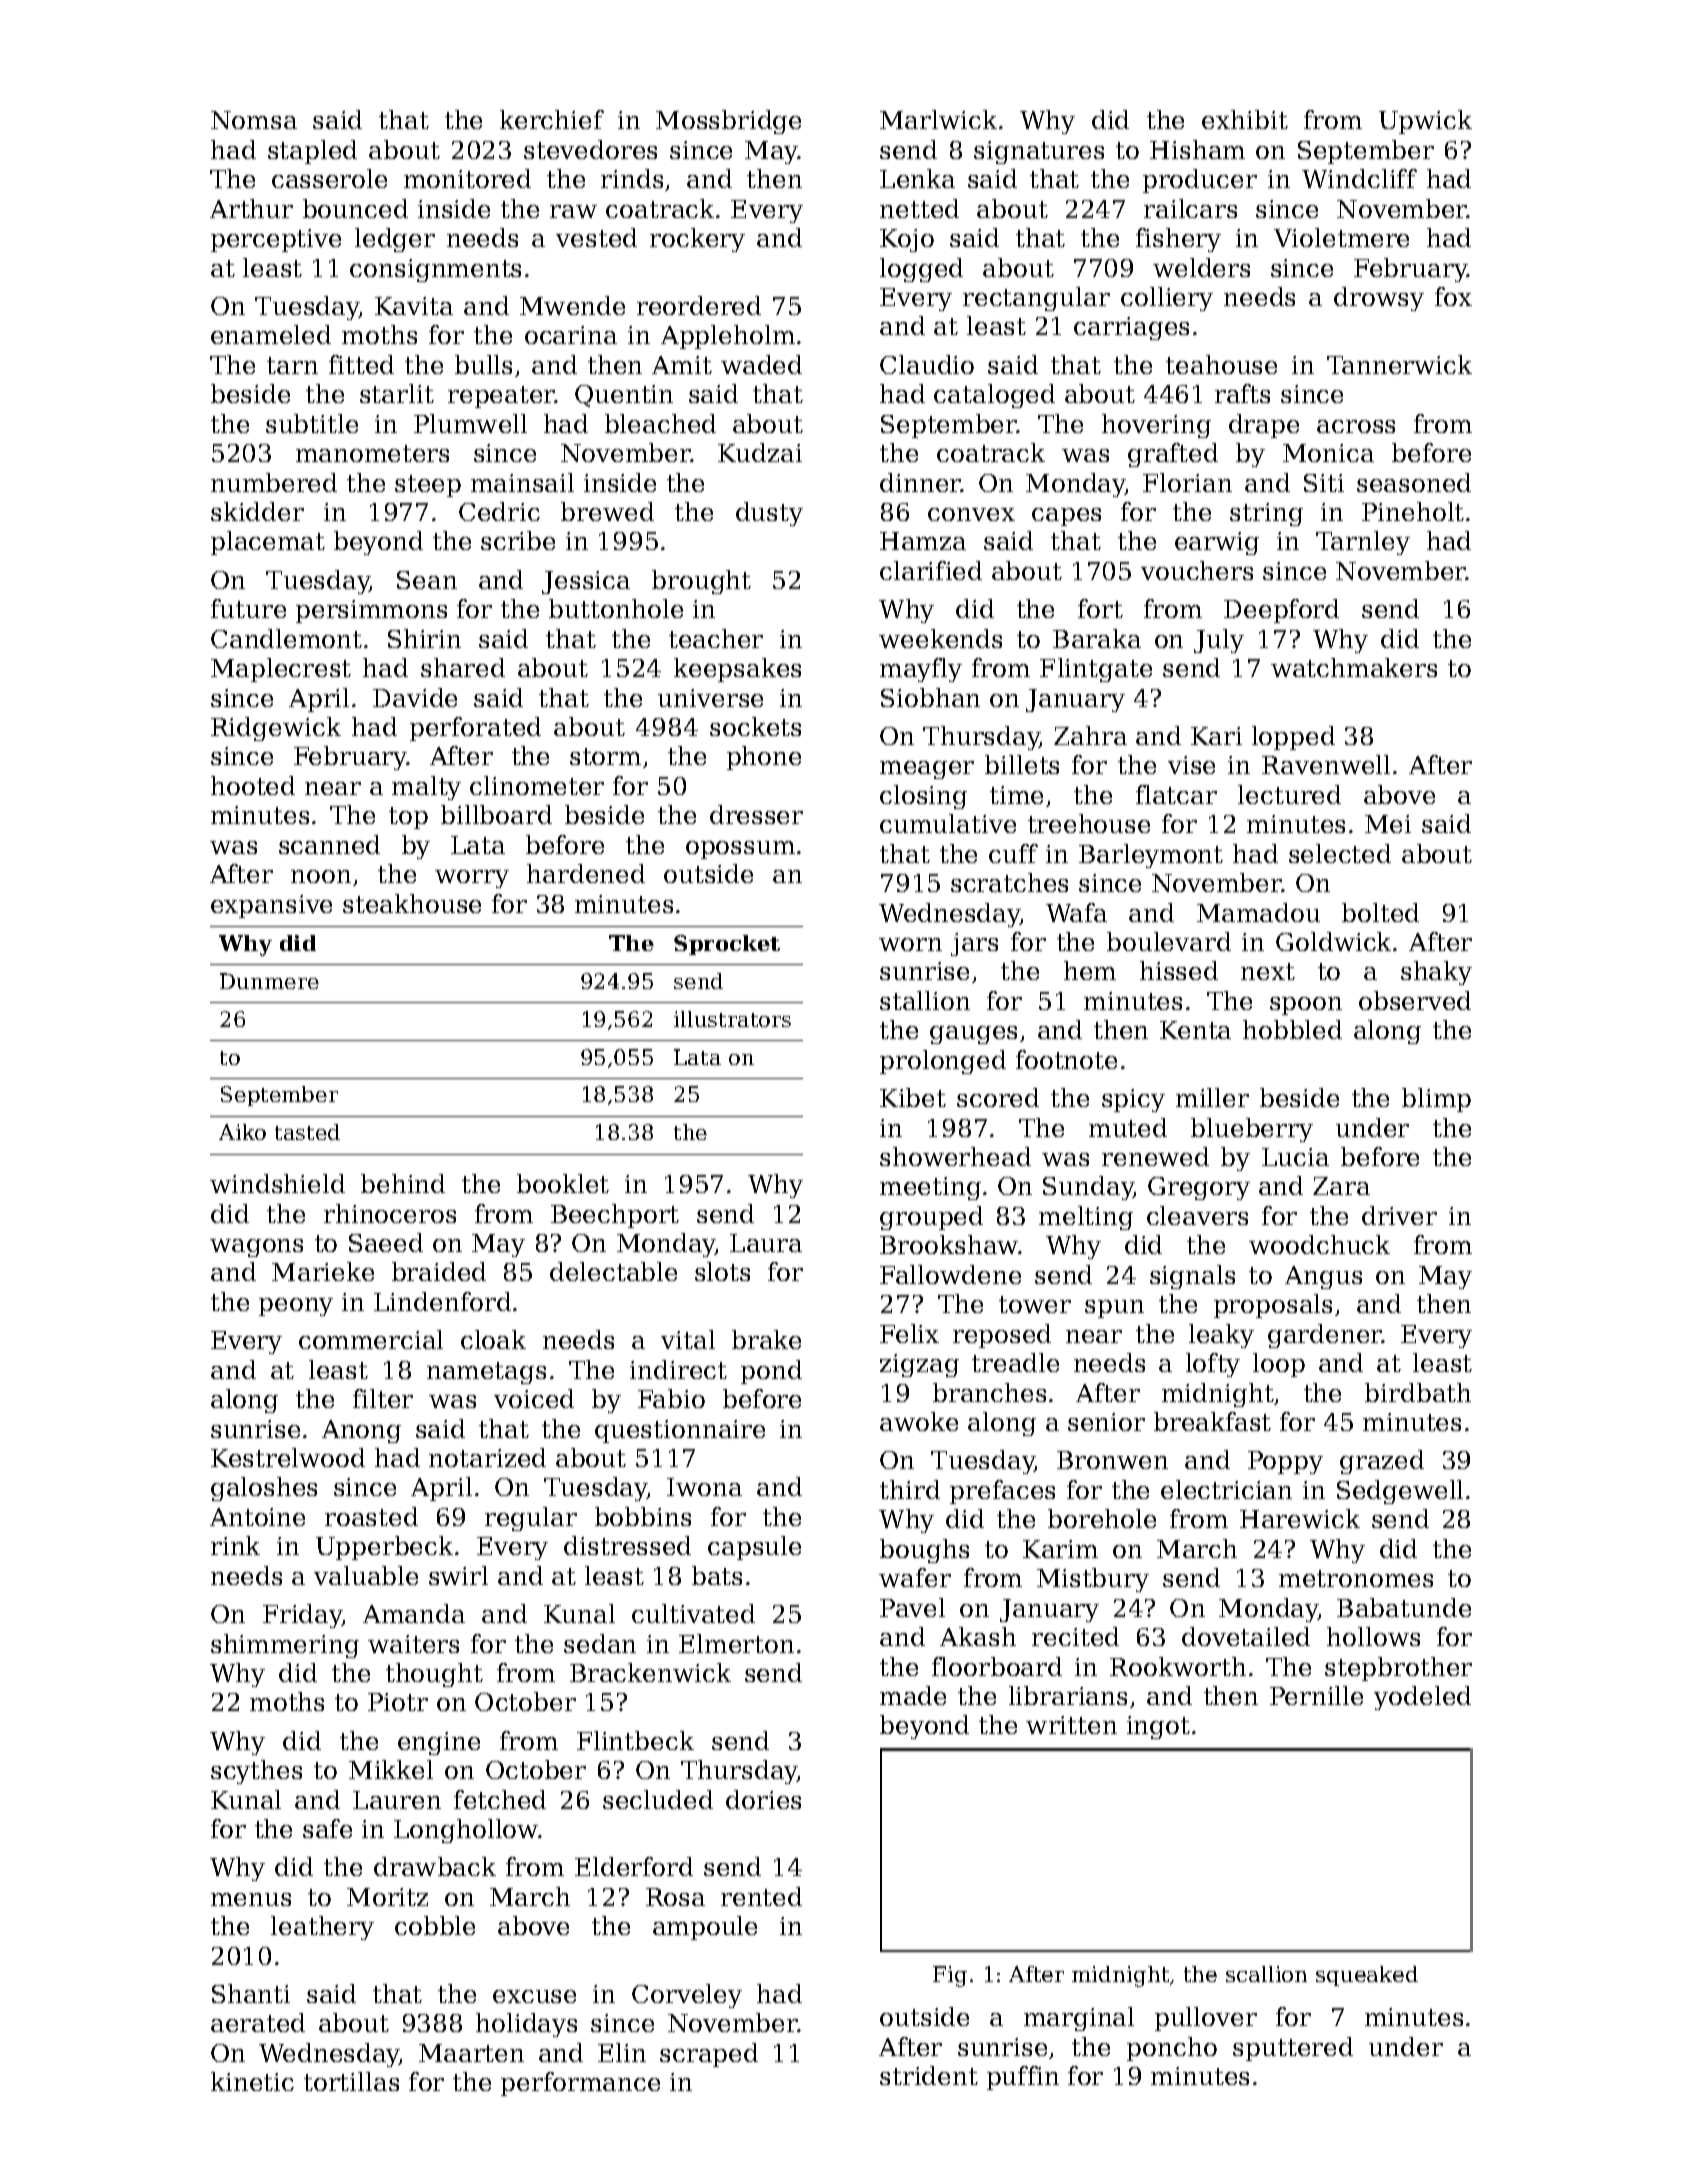  Describe the element at coordinates (930, 697) in the screenshot. I see `Siobhan` at that location.
